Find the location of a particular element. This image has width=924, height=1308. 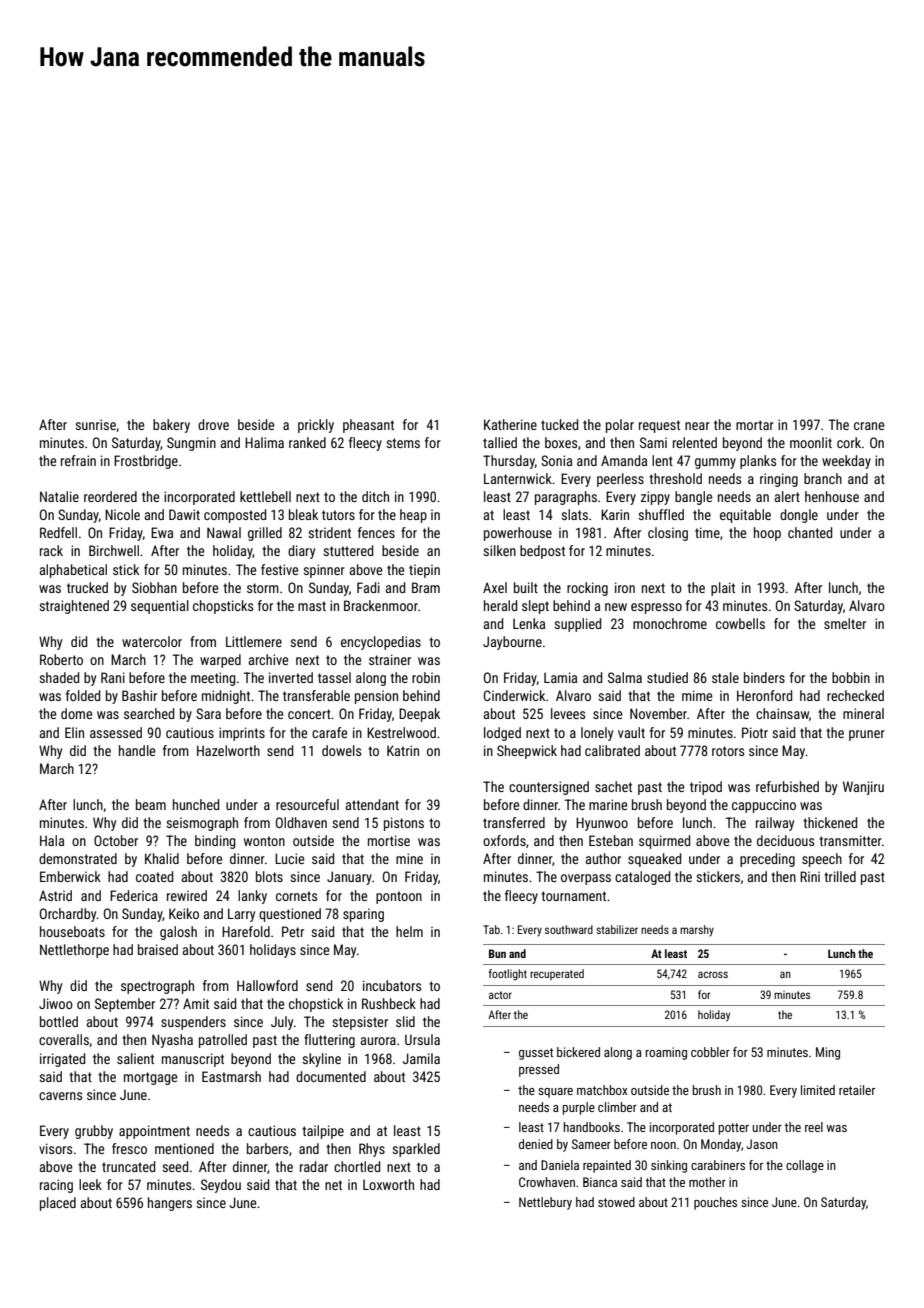

silken is located at coordinates (499, 550).
